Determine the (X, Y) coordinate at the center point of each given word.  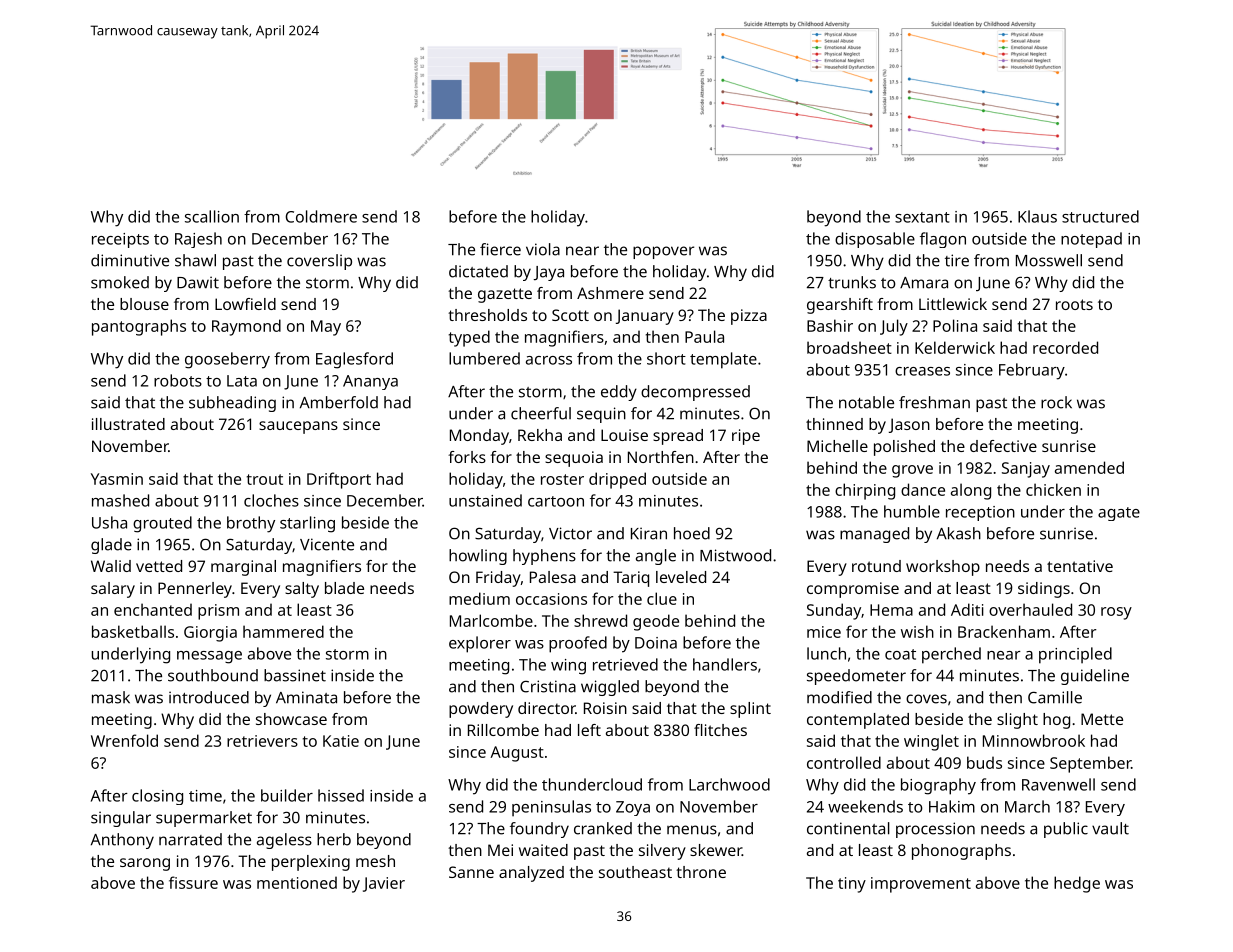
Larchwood (729, 784)
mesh (375, 861)
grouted (162, 524)
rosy (1116, 613)
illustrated (128, 424)
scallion (212, 216)
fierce (500, 249)
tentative (1080, 566)
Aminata (306, 697)
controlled (844, 762)
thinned (834, 424)
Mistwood (735, 555)
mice (824, 632)
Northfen (661, 457)
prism (218, 612)
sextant (922, 217)
